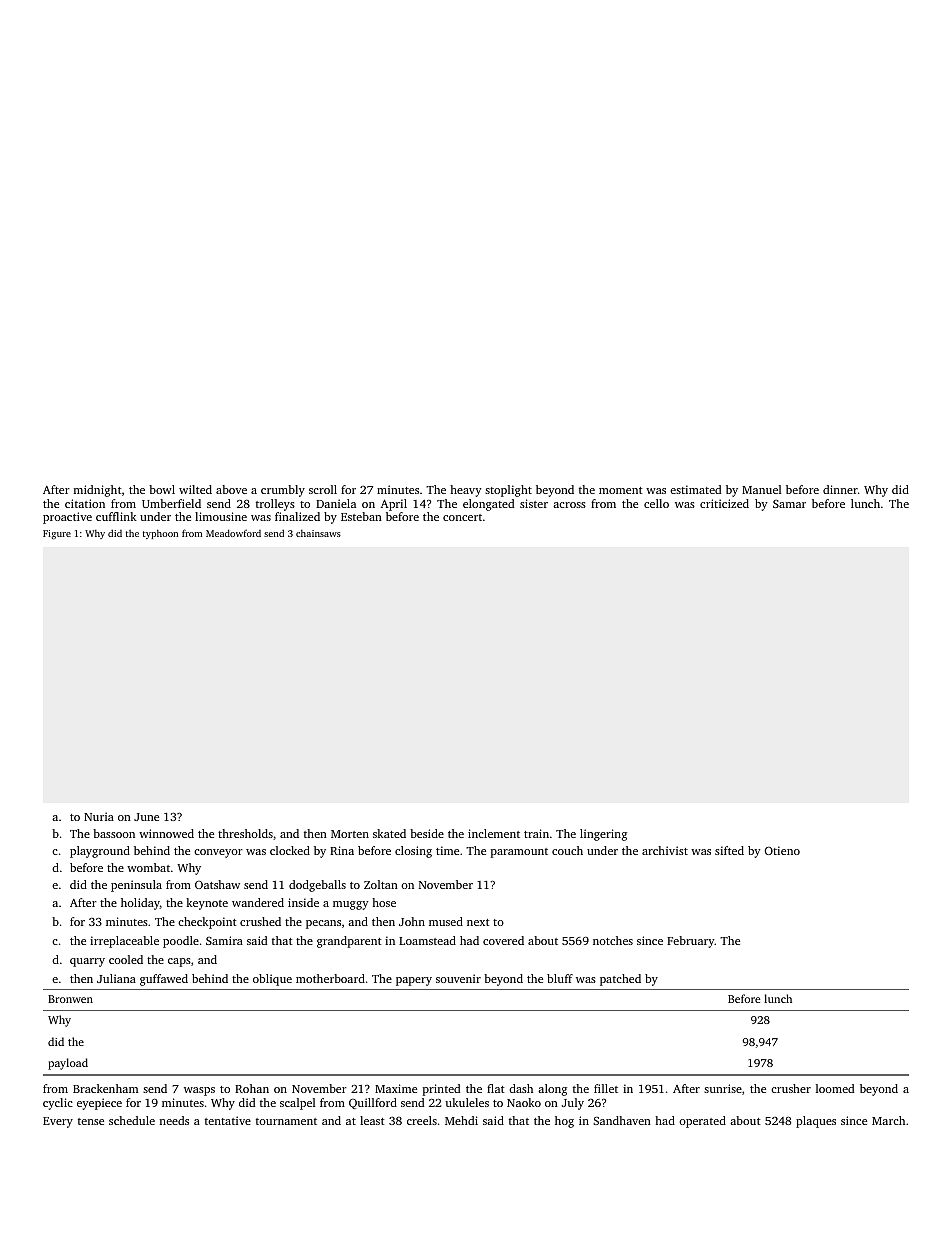 This screenshot has width=952, height=1233. What do you see at coordinates (233, 533) in the screenshot?
I see `Meadowford` at bounding box center [233, 533].
